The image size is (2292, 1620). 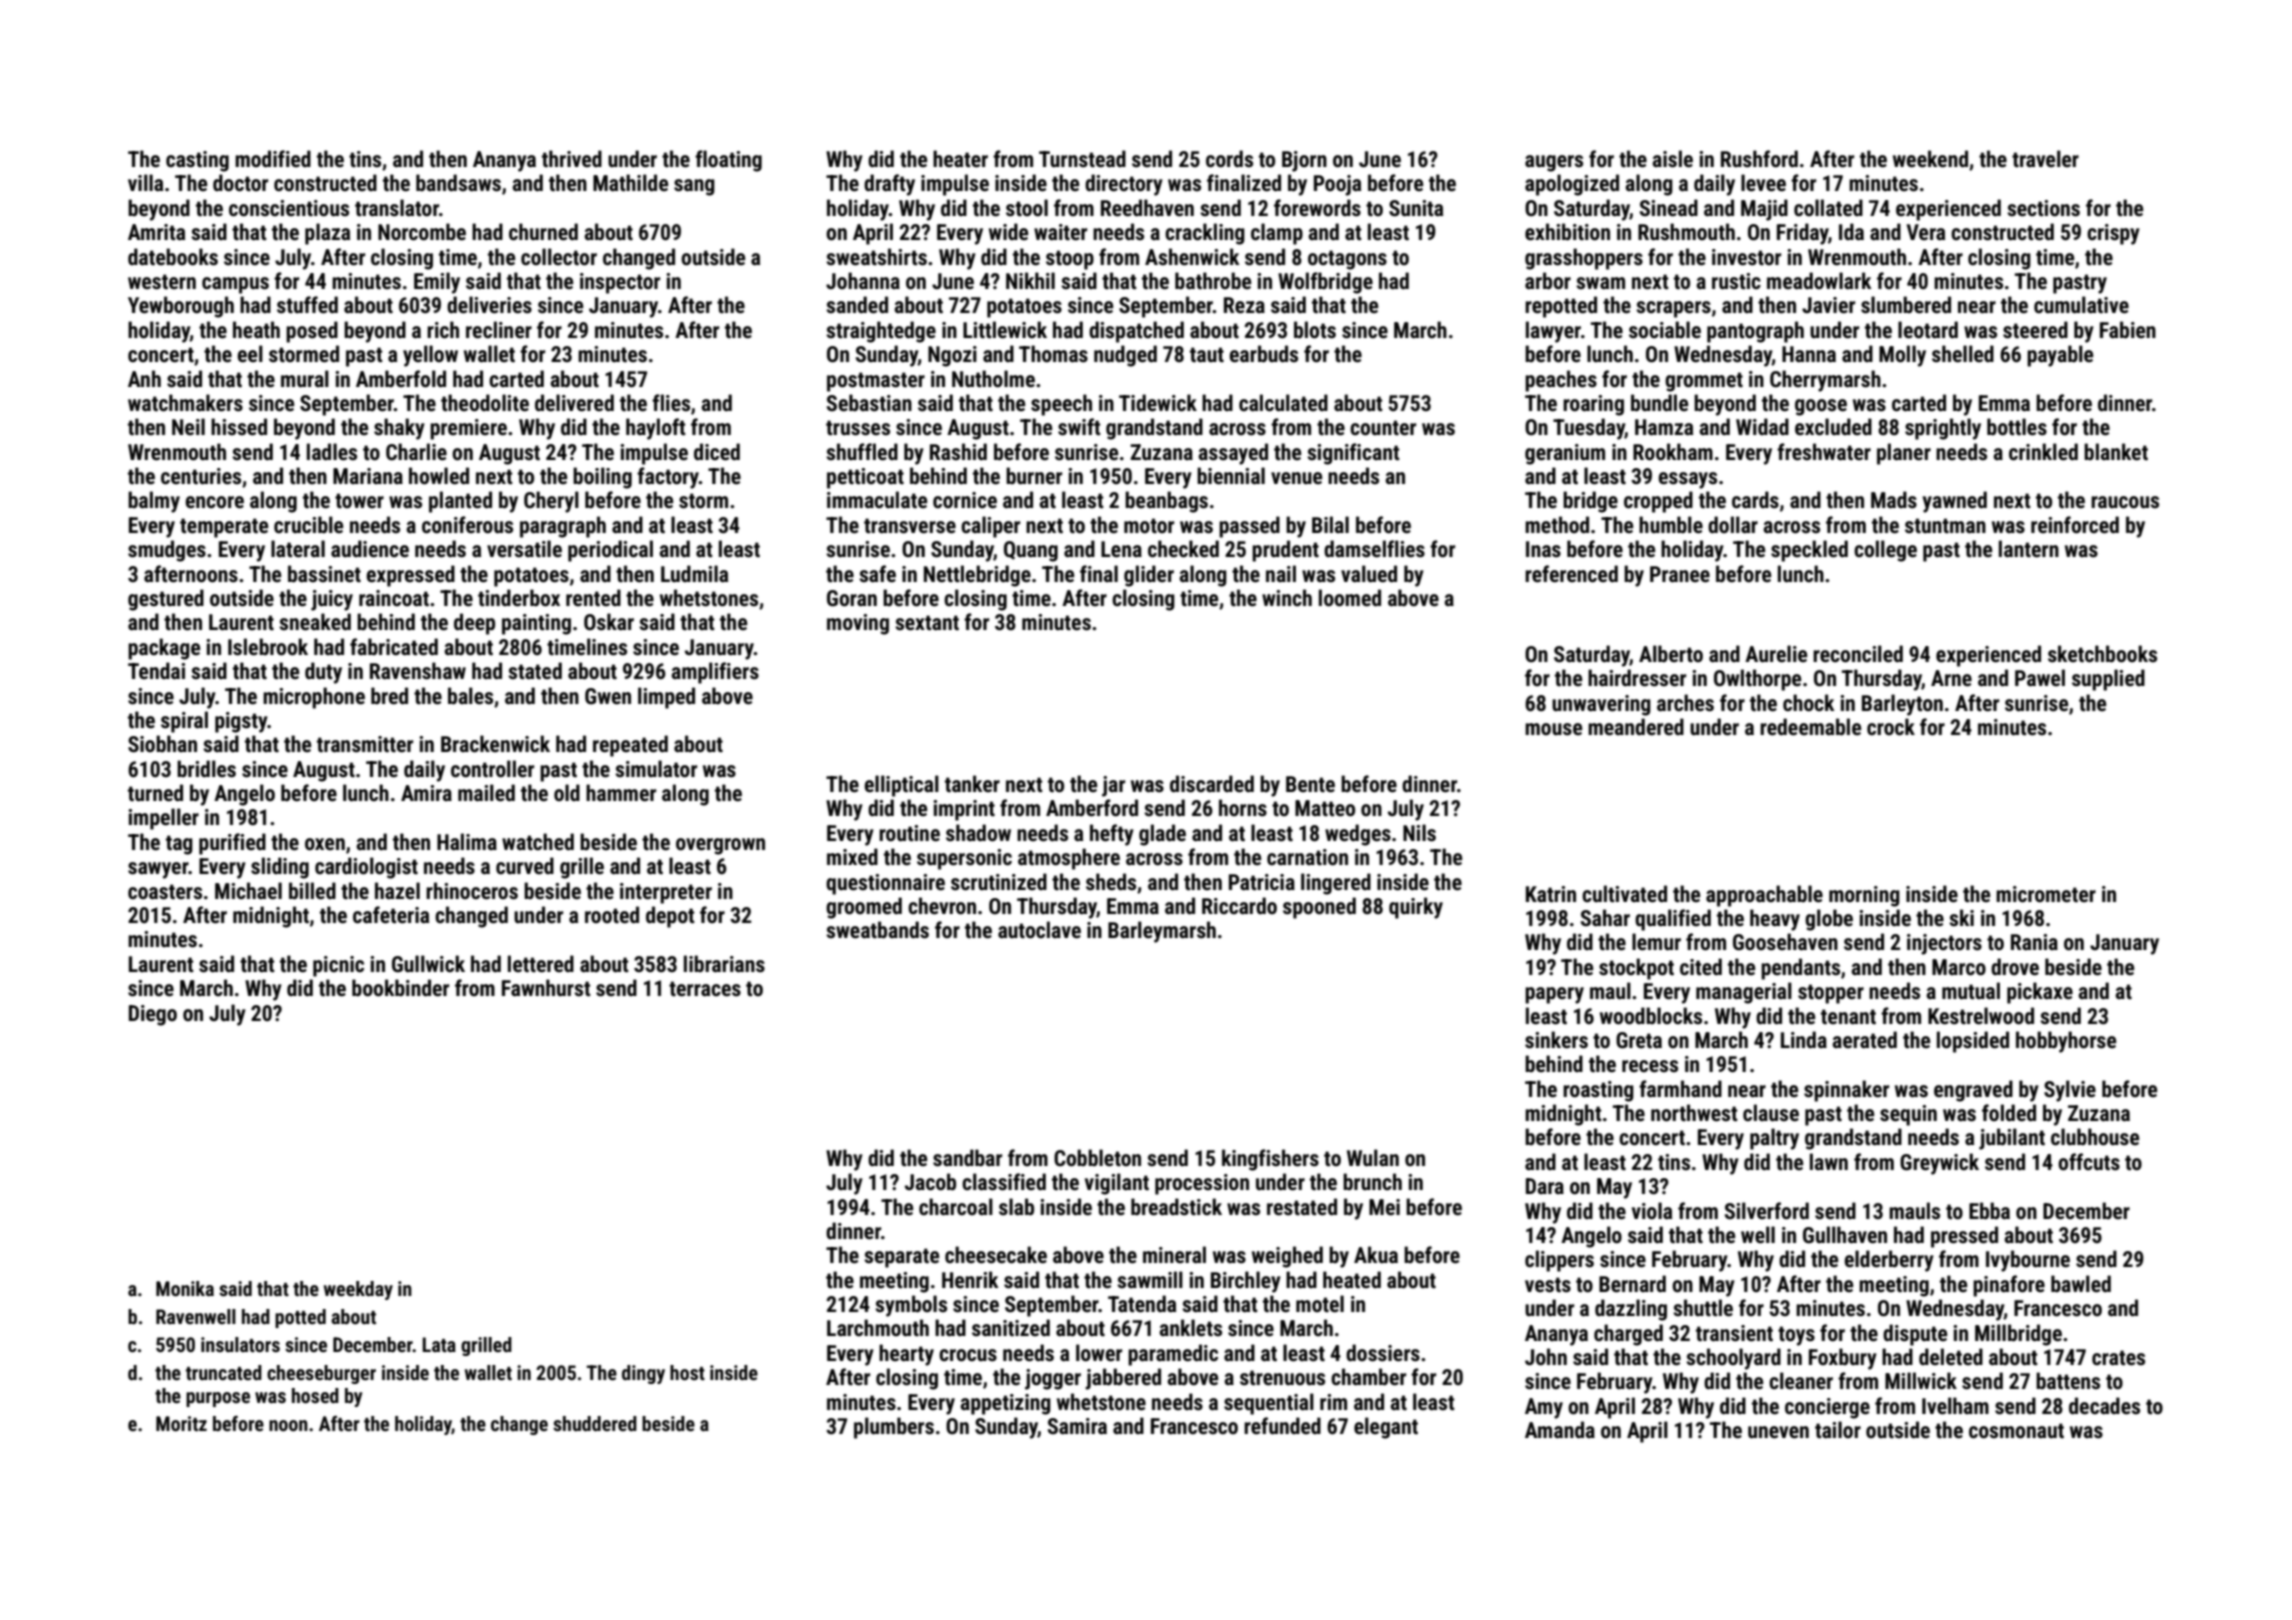 What do you see at coordinates (728, 161) in the screenshot?
I see `floating` at bounding box center [728, 161].
